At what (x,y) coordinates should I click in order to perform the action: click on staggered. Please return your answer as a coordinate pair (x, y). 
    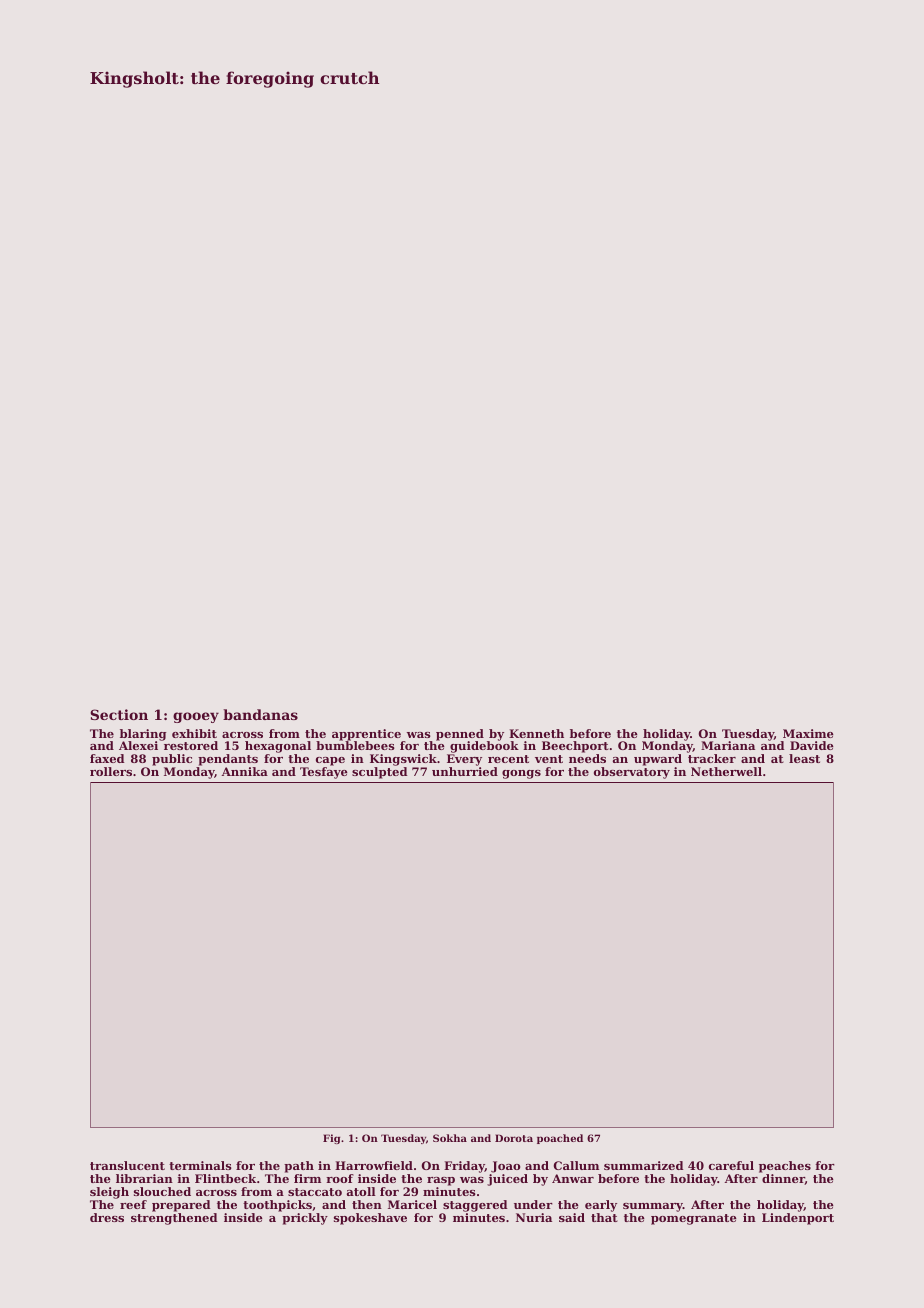
    Looking at the image, I should click on (475, 1206).
